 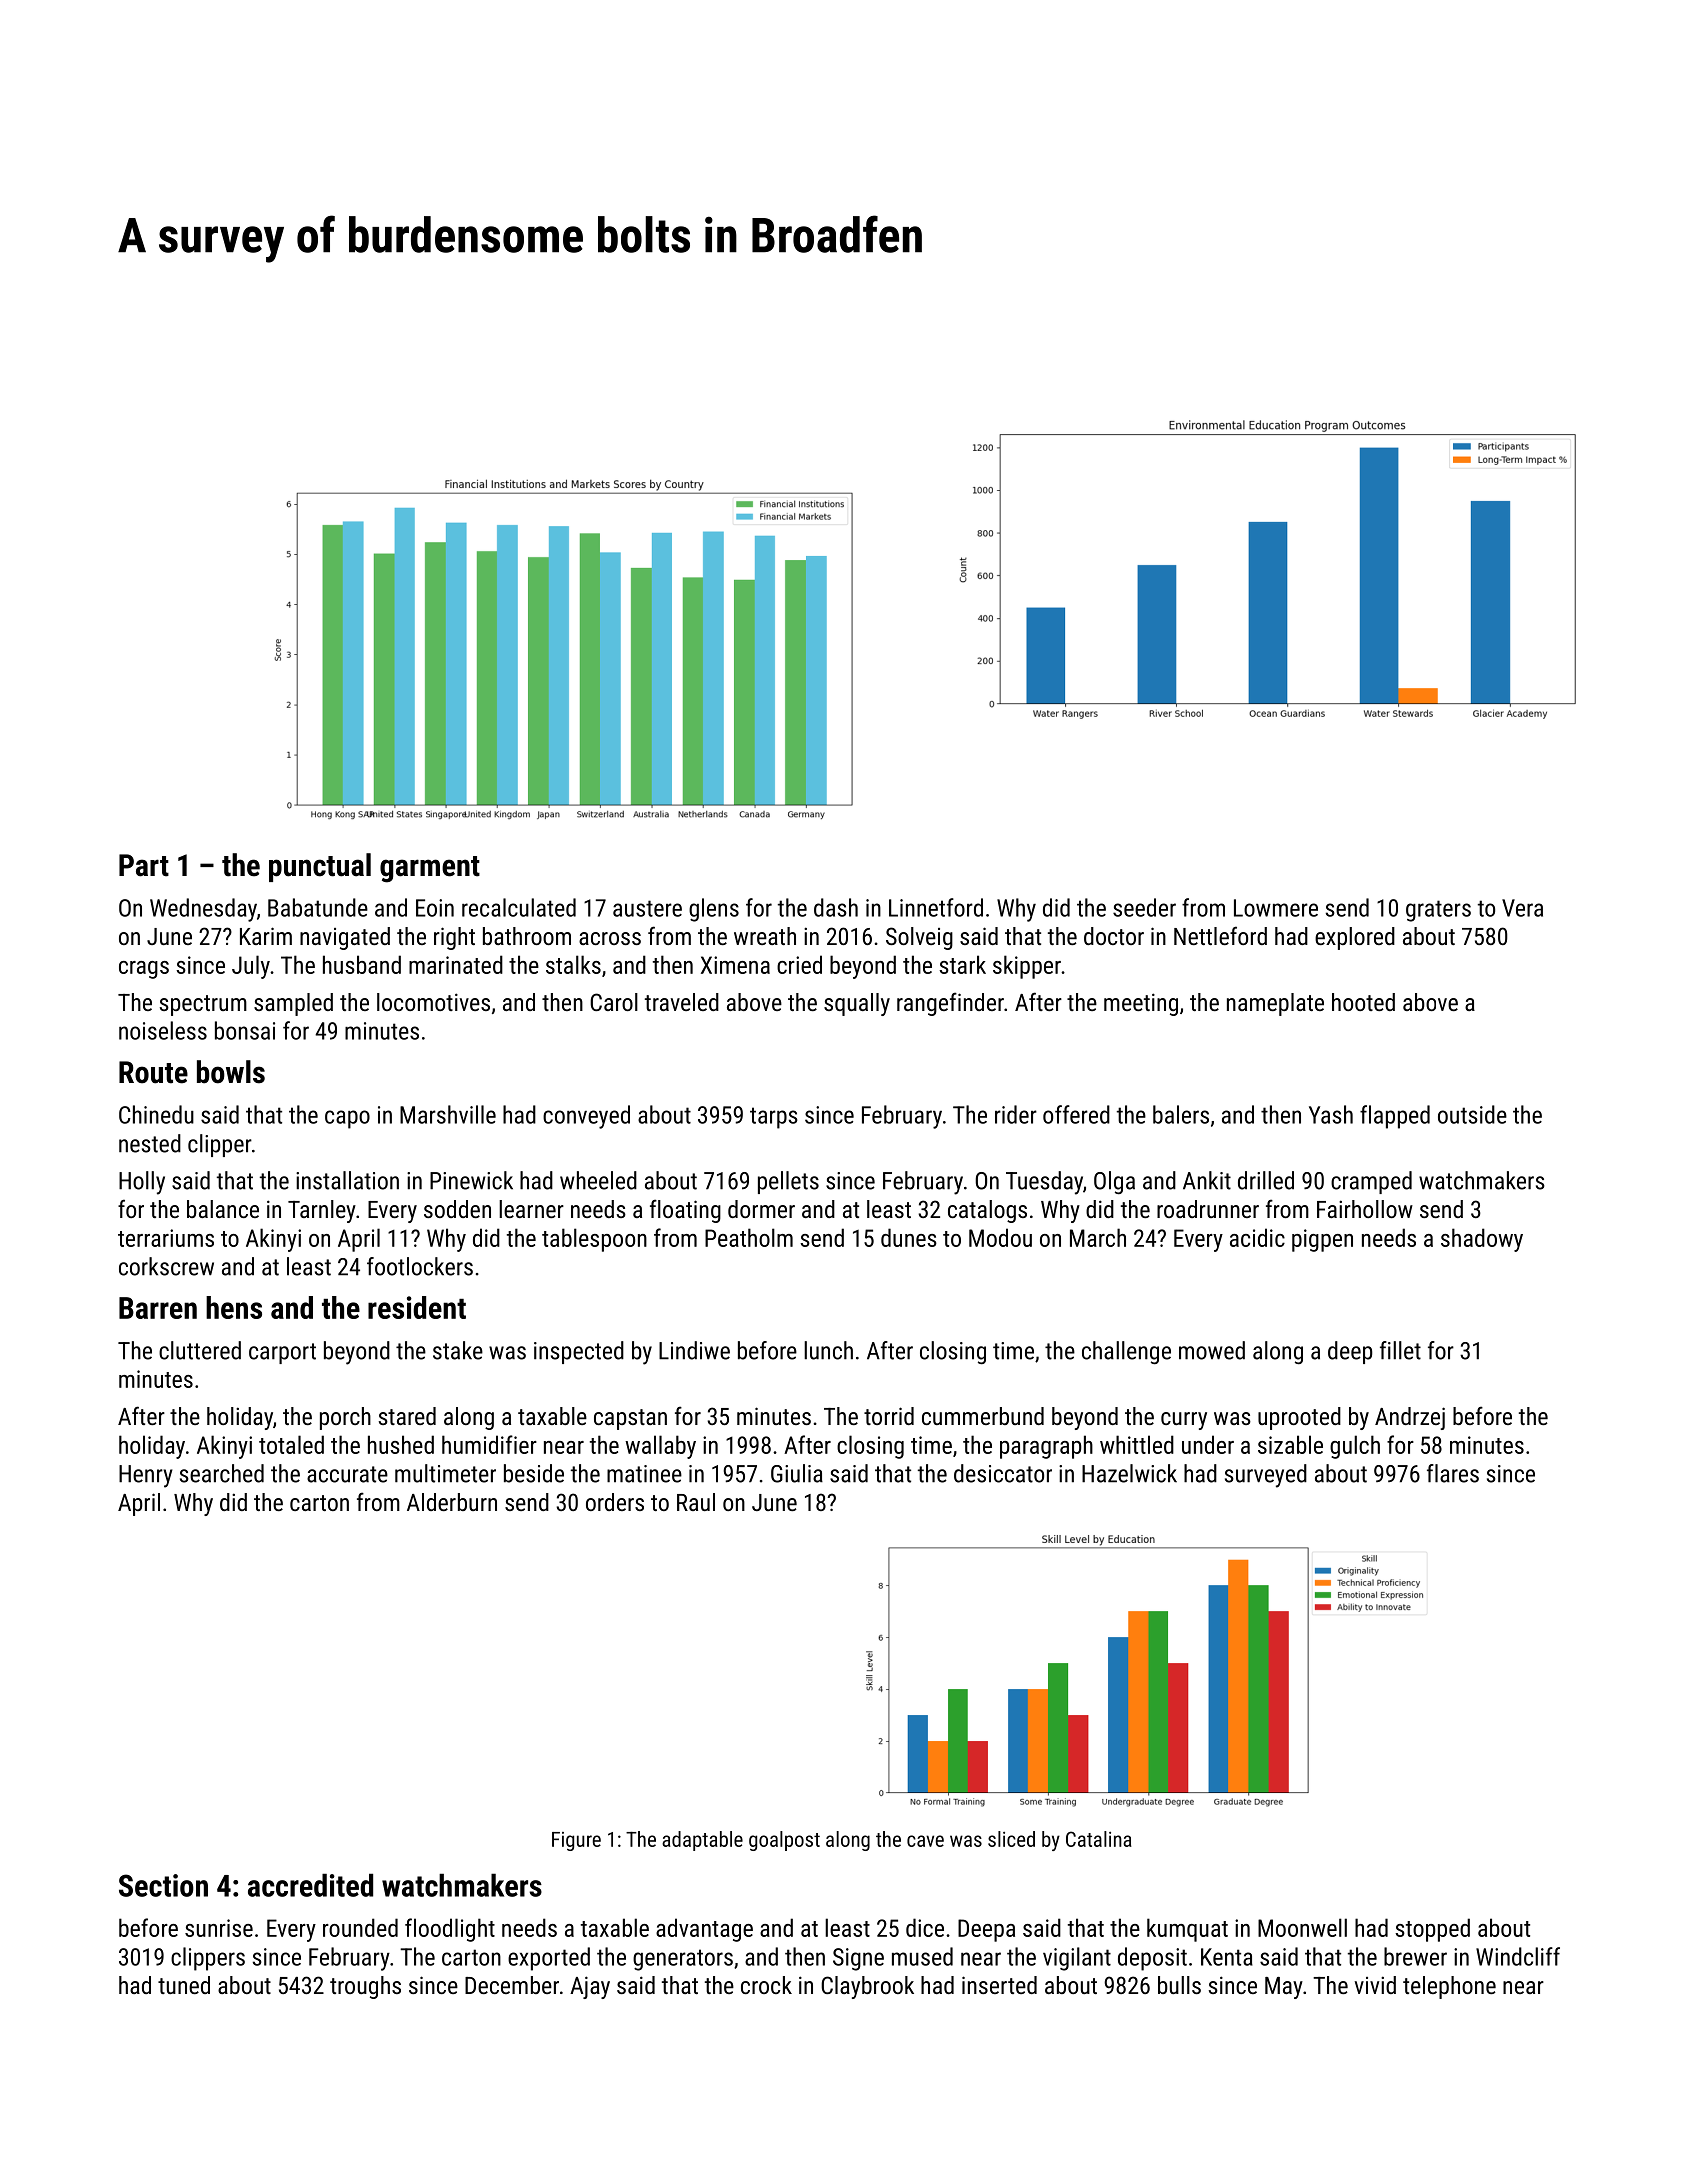 What do you see at coordinates (1453, 1473) in the screenshot?
I see `flares` at bounding box center [1453, 1473].
